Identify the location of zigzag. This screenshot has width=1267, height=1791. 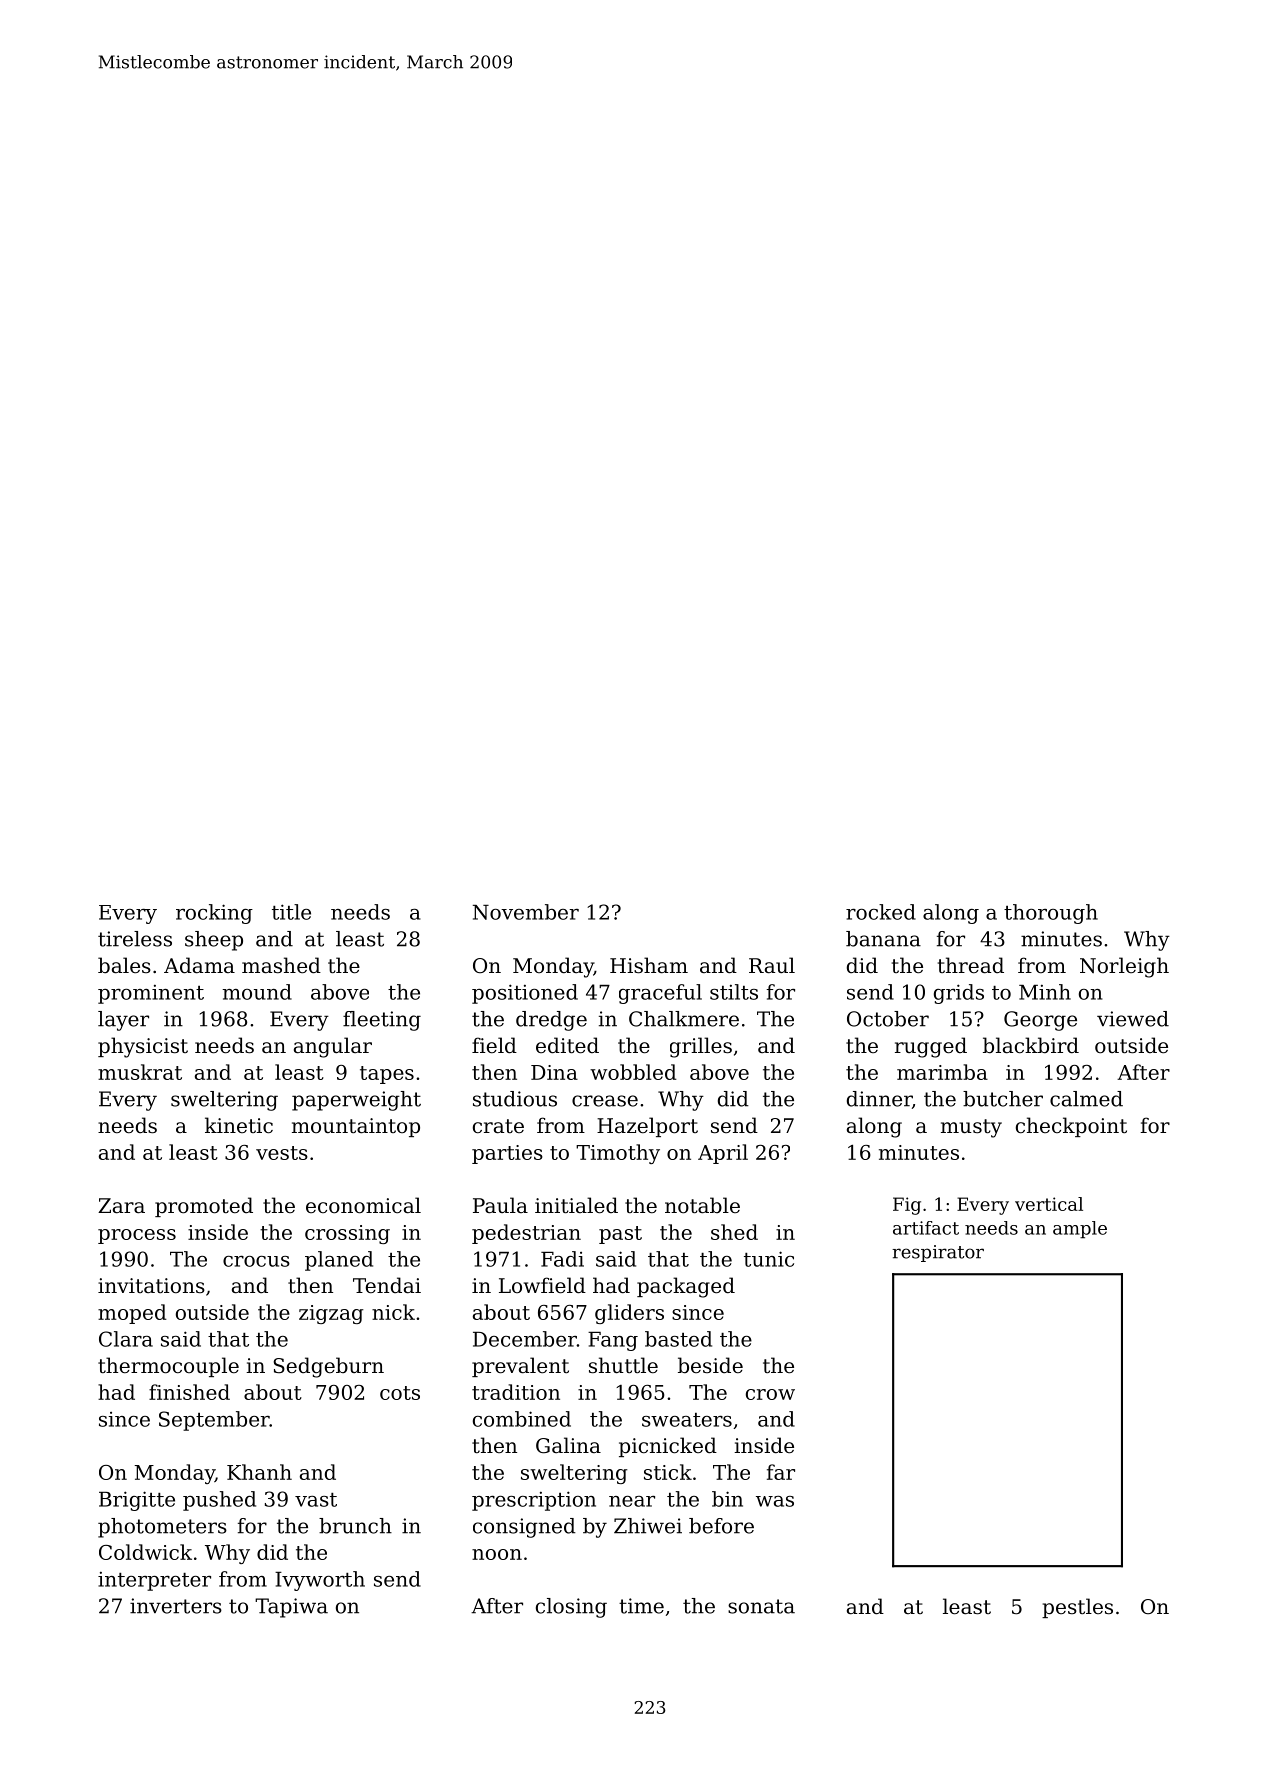
(331, 1314).
